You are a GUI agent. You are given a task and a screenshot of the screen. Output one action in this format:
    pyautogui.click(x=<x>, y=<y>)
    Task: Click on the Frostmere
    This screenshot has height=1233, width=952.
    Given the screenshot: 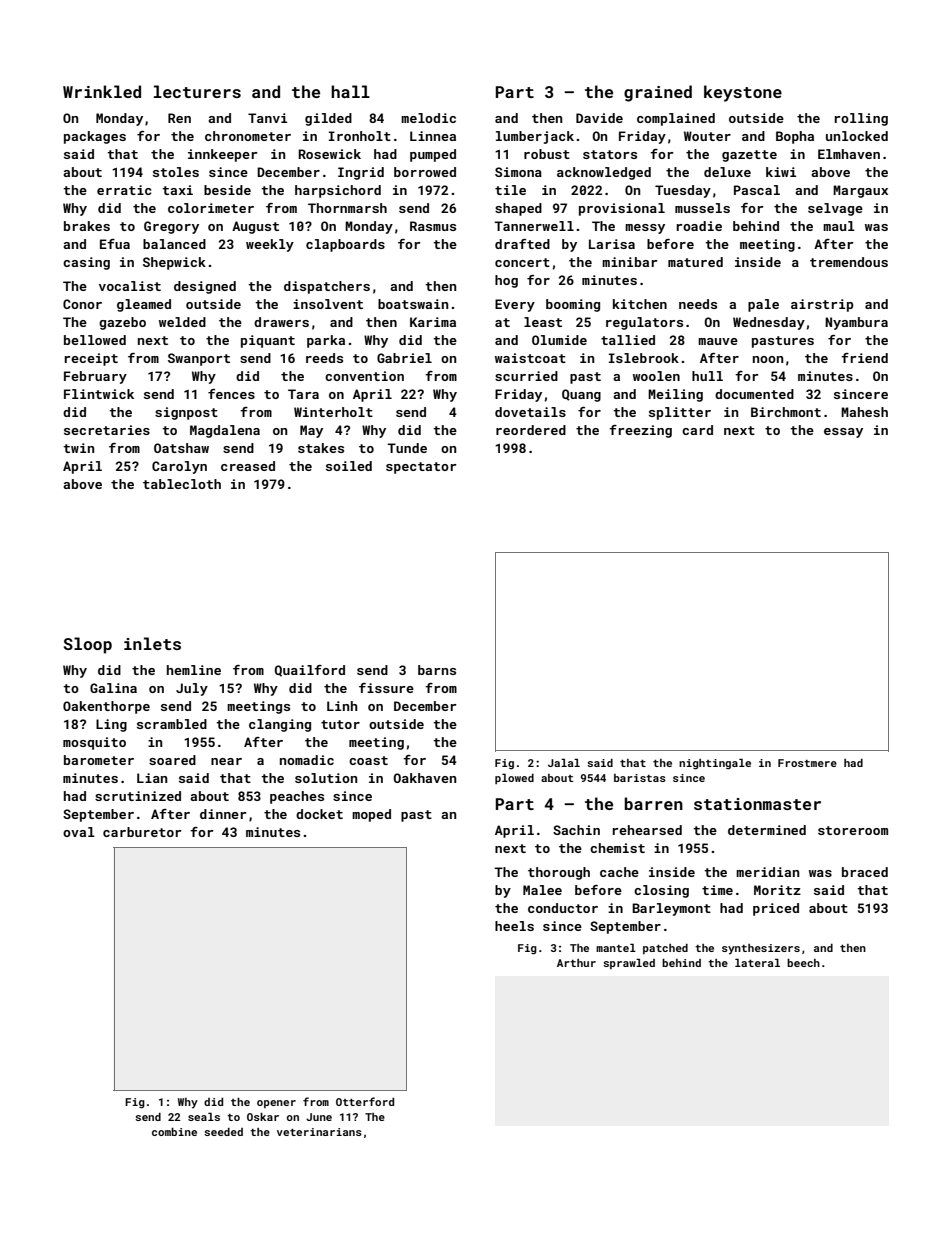 What is the action you would take?
    pyautogui.click(x=807, y=763)
